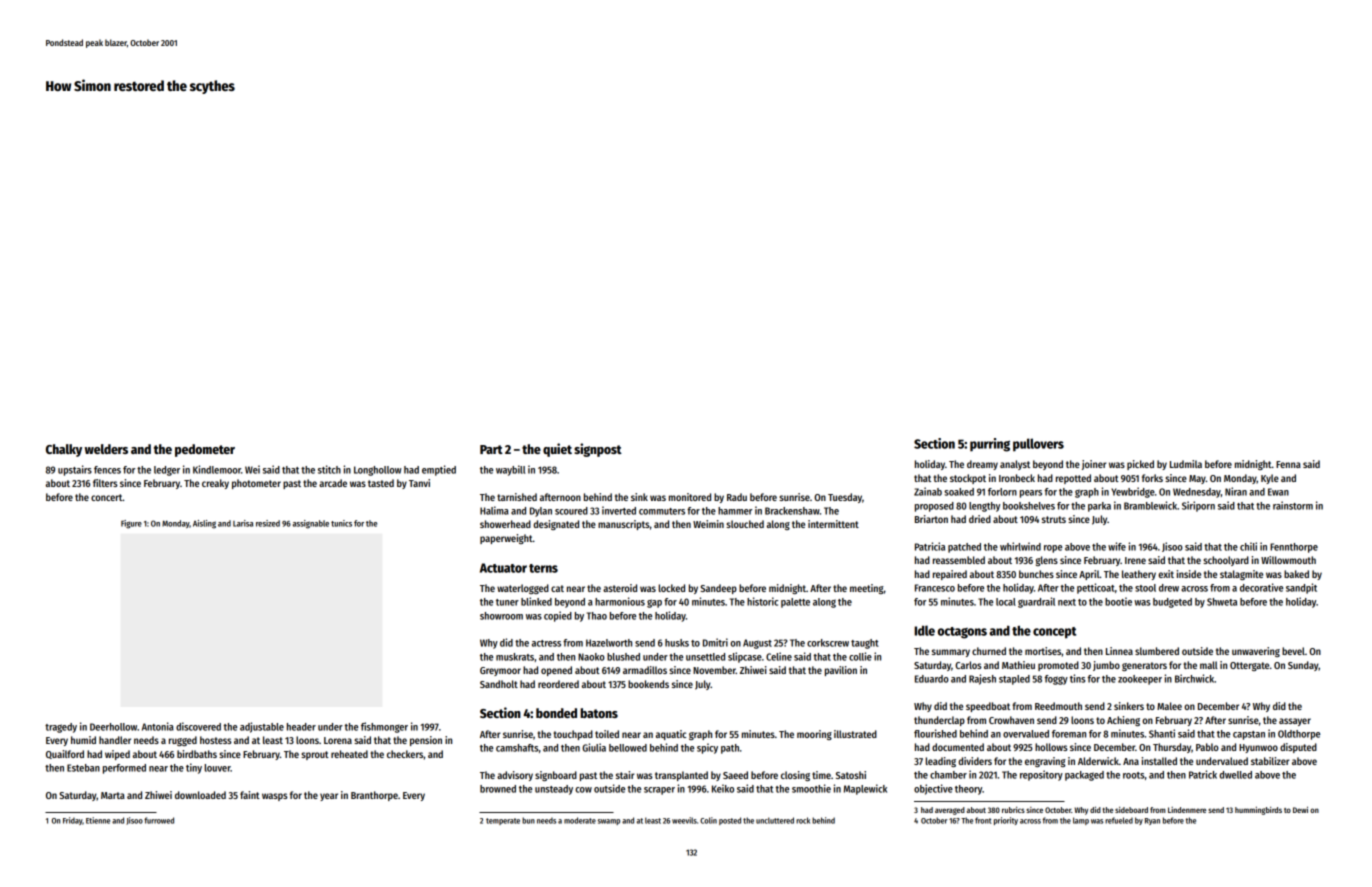 This page has width=1372, height=887. I want to click on speedboat, so click(988, 707).
